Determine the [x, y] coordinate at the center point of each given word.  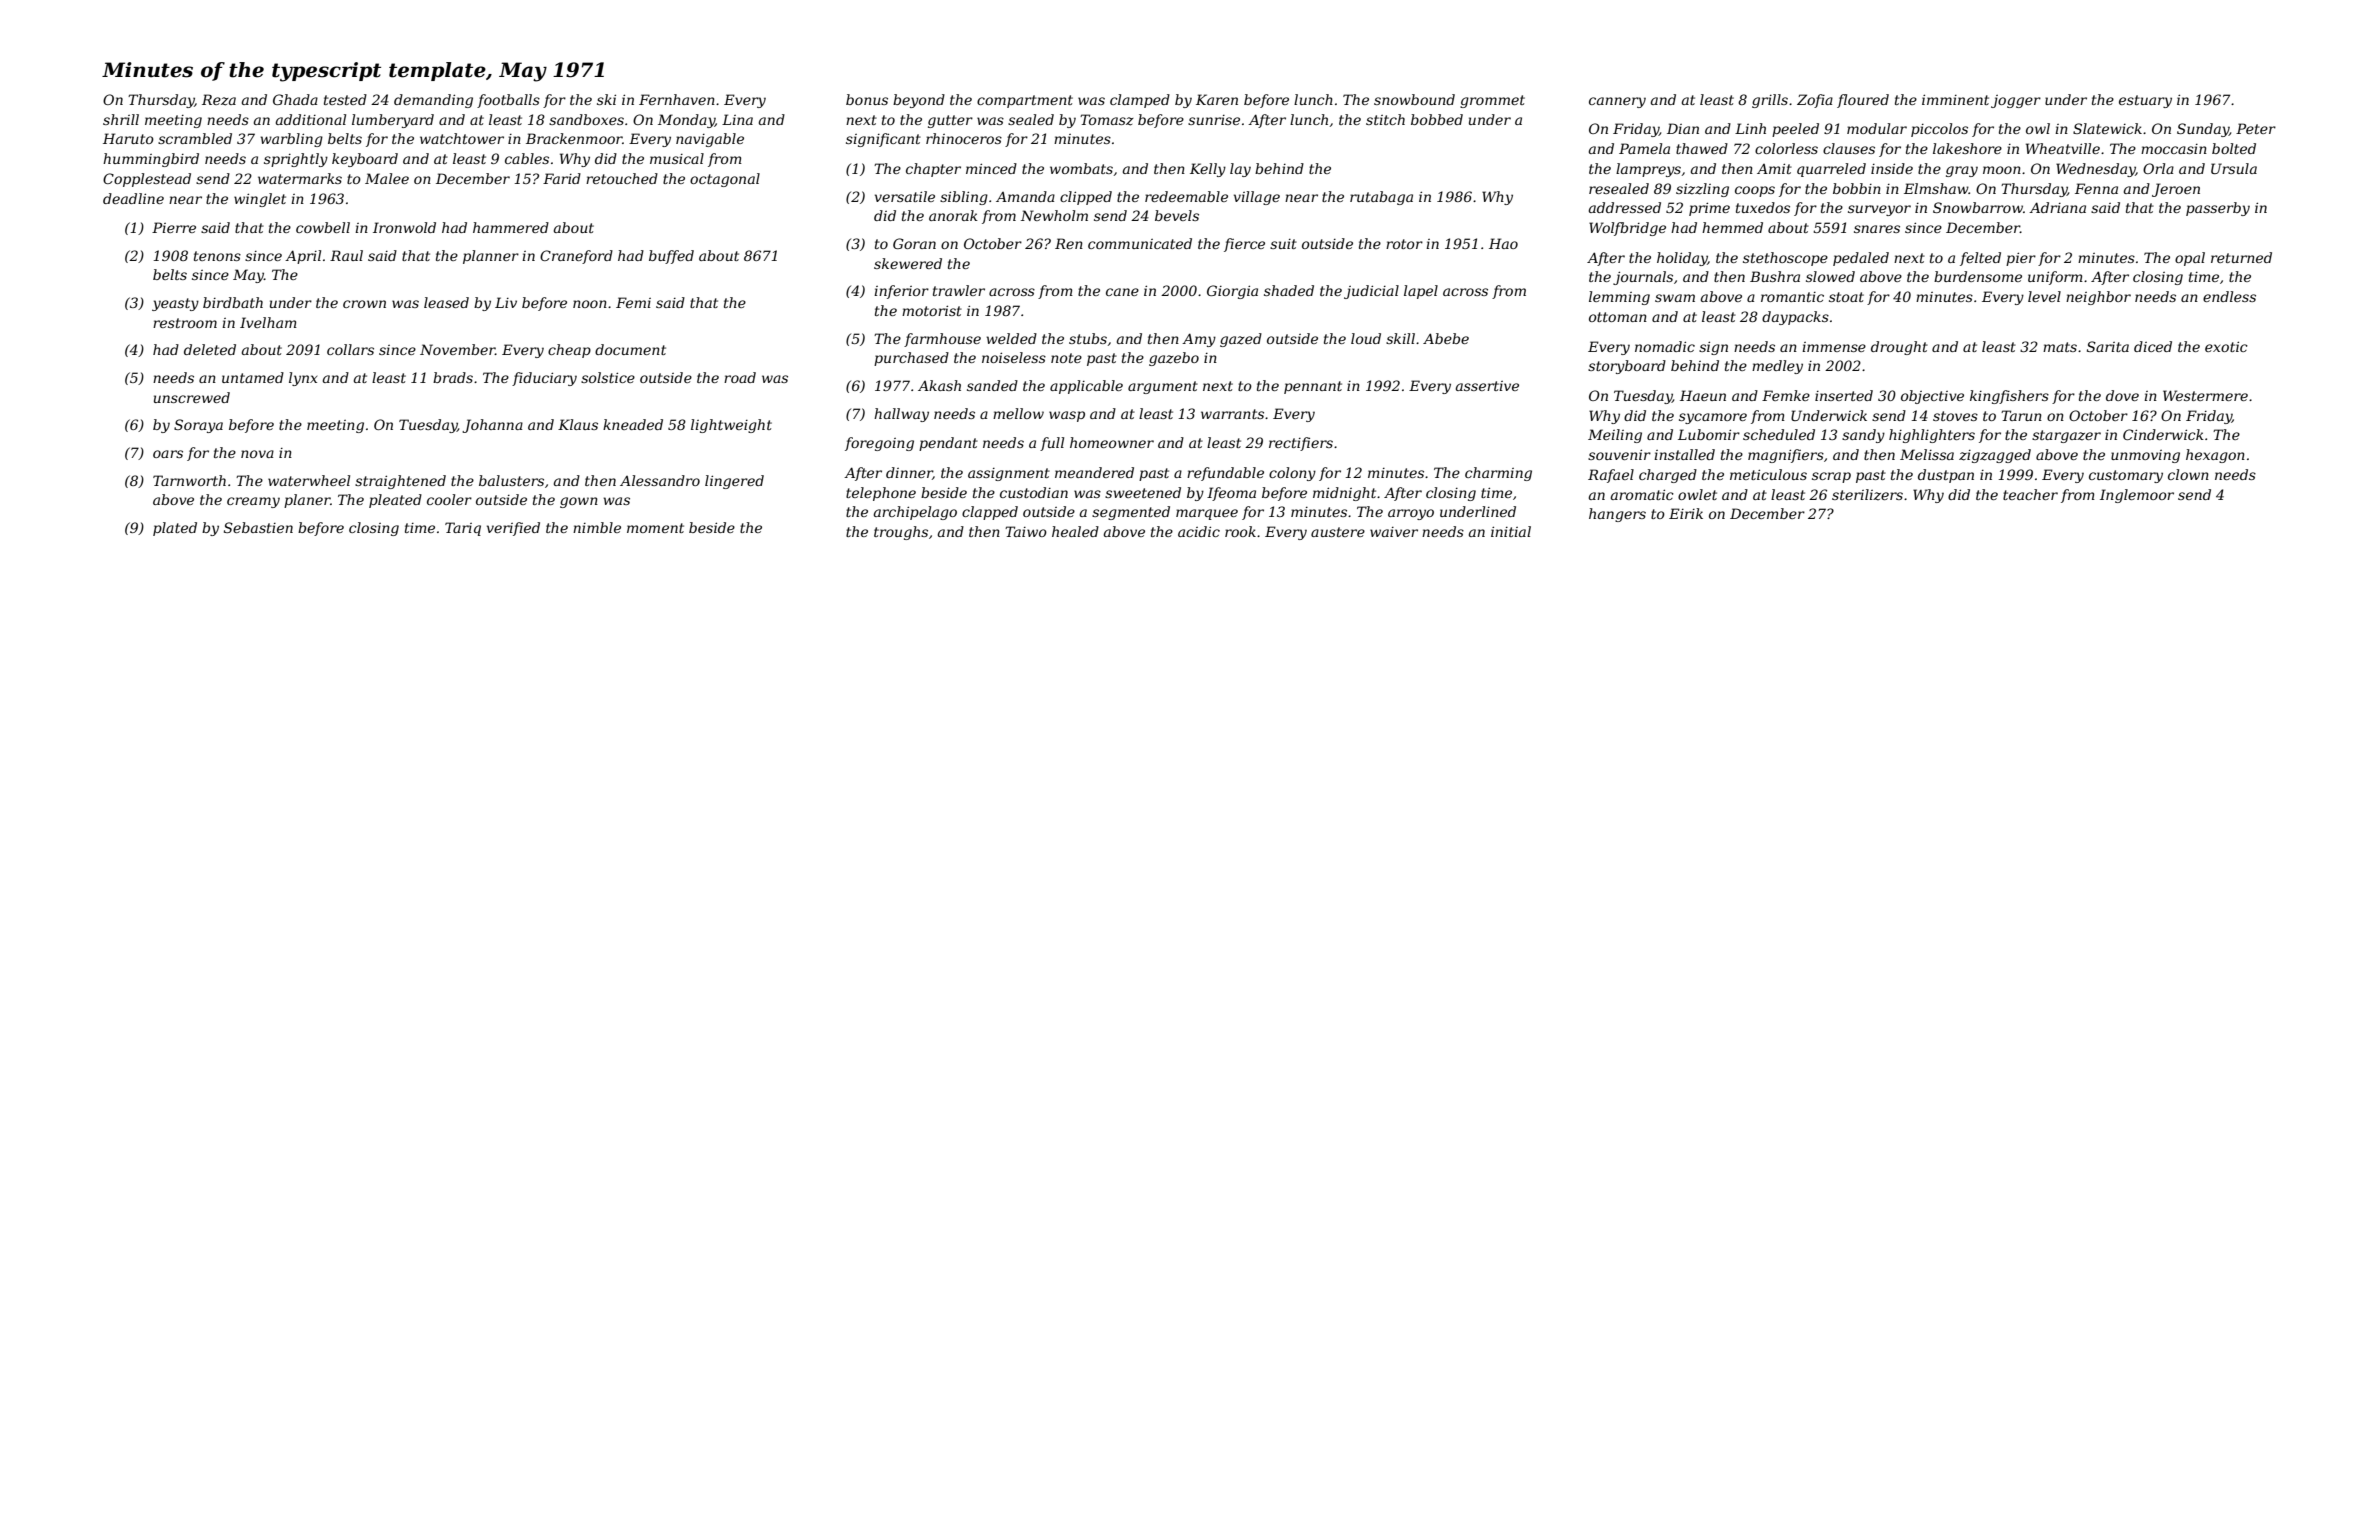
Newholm [1054, 215]
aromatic [1642, 494]
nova [257, 454]
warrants [1232, 414]
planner [491, 257]
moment [655, 528]
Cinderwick [2163, 434]
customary [2126, 476]
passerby [2218, 209]
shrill [121, 119]
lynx [303, 379]
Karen [1217, 99]
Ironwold [404, 227]
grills [1770, 101]
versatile [905, 196]
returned [2241, 257]
